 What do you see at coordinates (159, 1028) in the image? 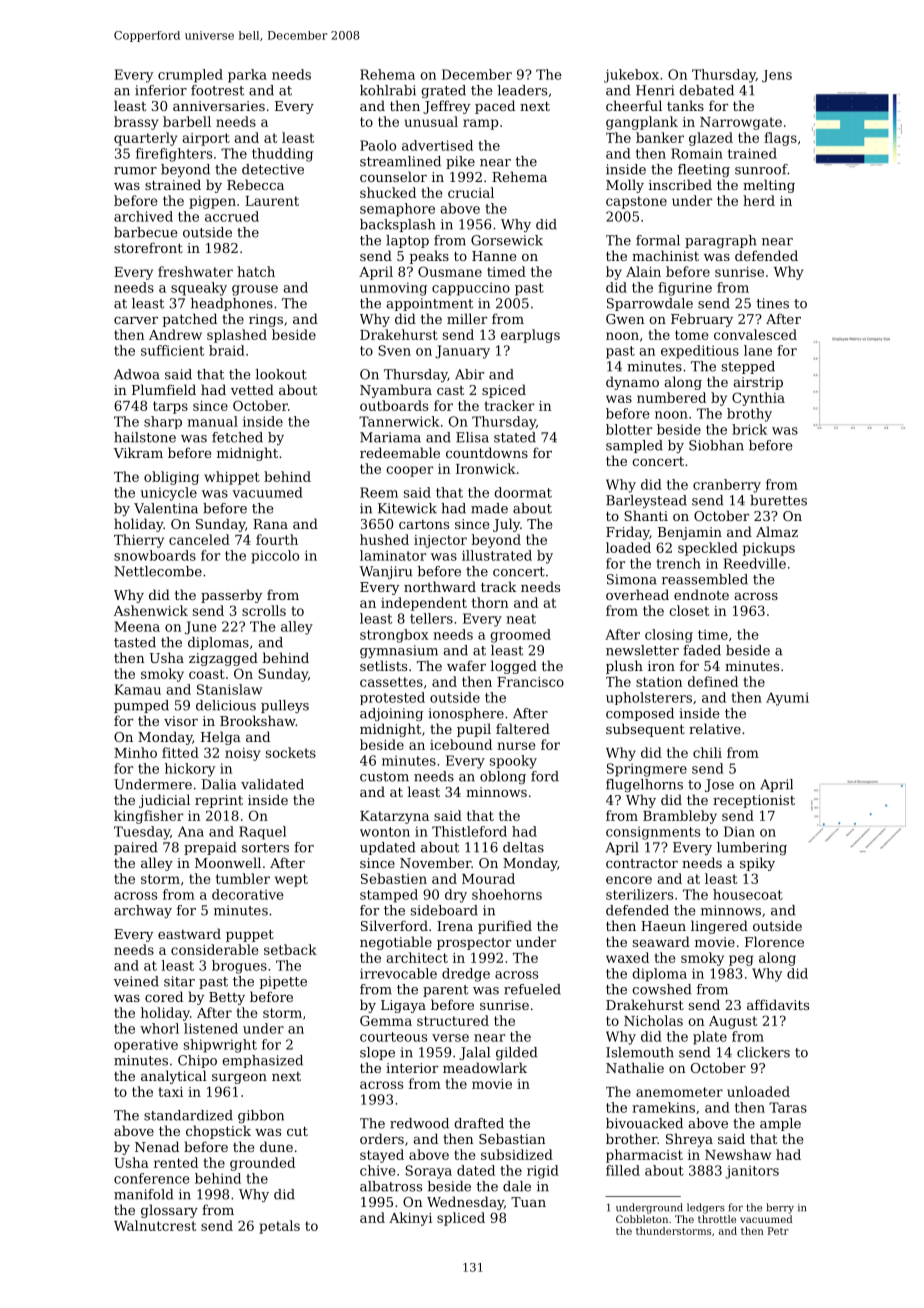
I see `whorl` at bounding box center [159, 1028].
